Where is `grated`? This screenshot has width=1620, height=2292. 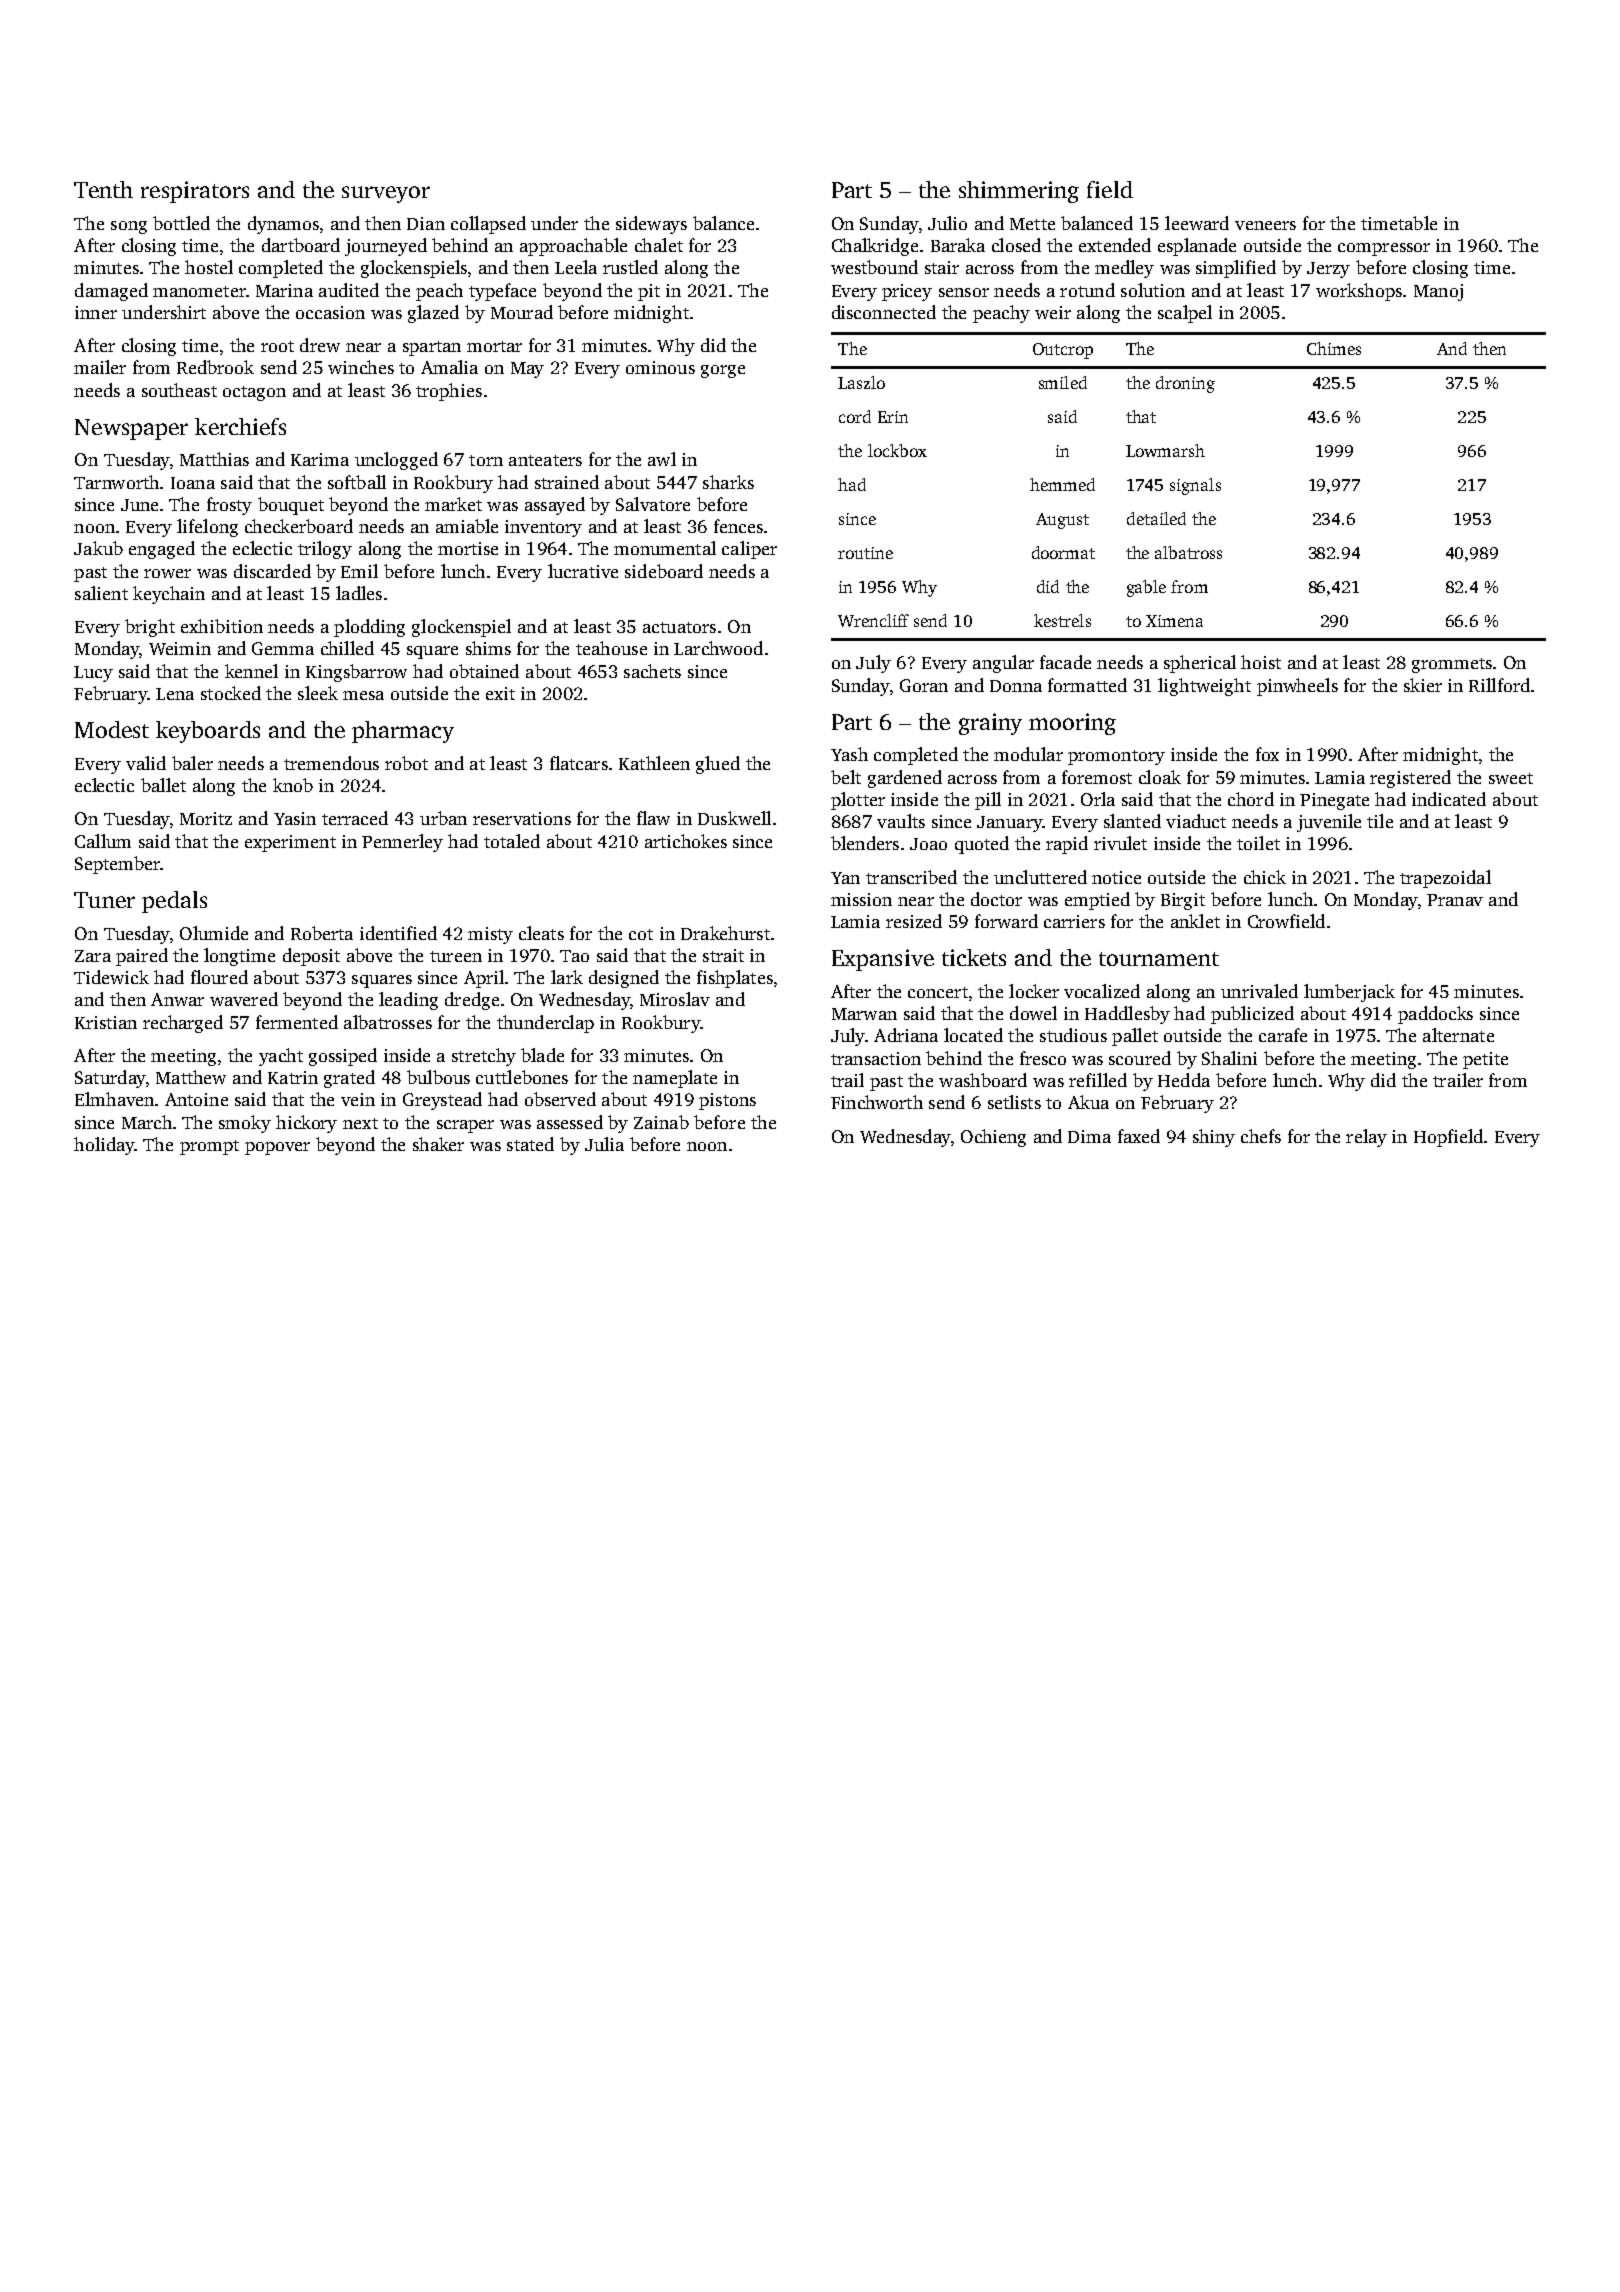
grated is located at coordinates (349, 1079).
